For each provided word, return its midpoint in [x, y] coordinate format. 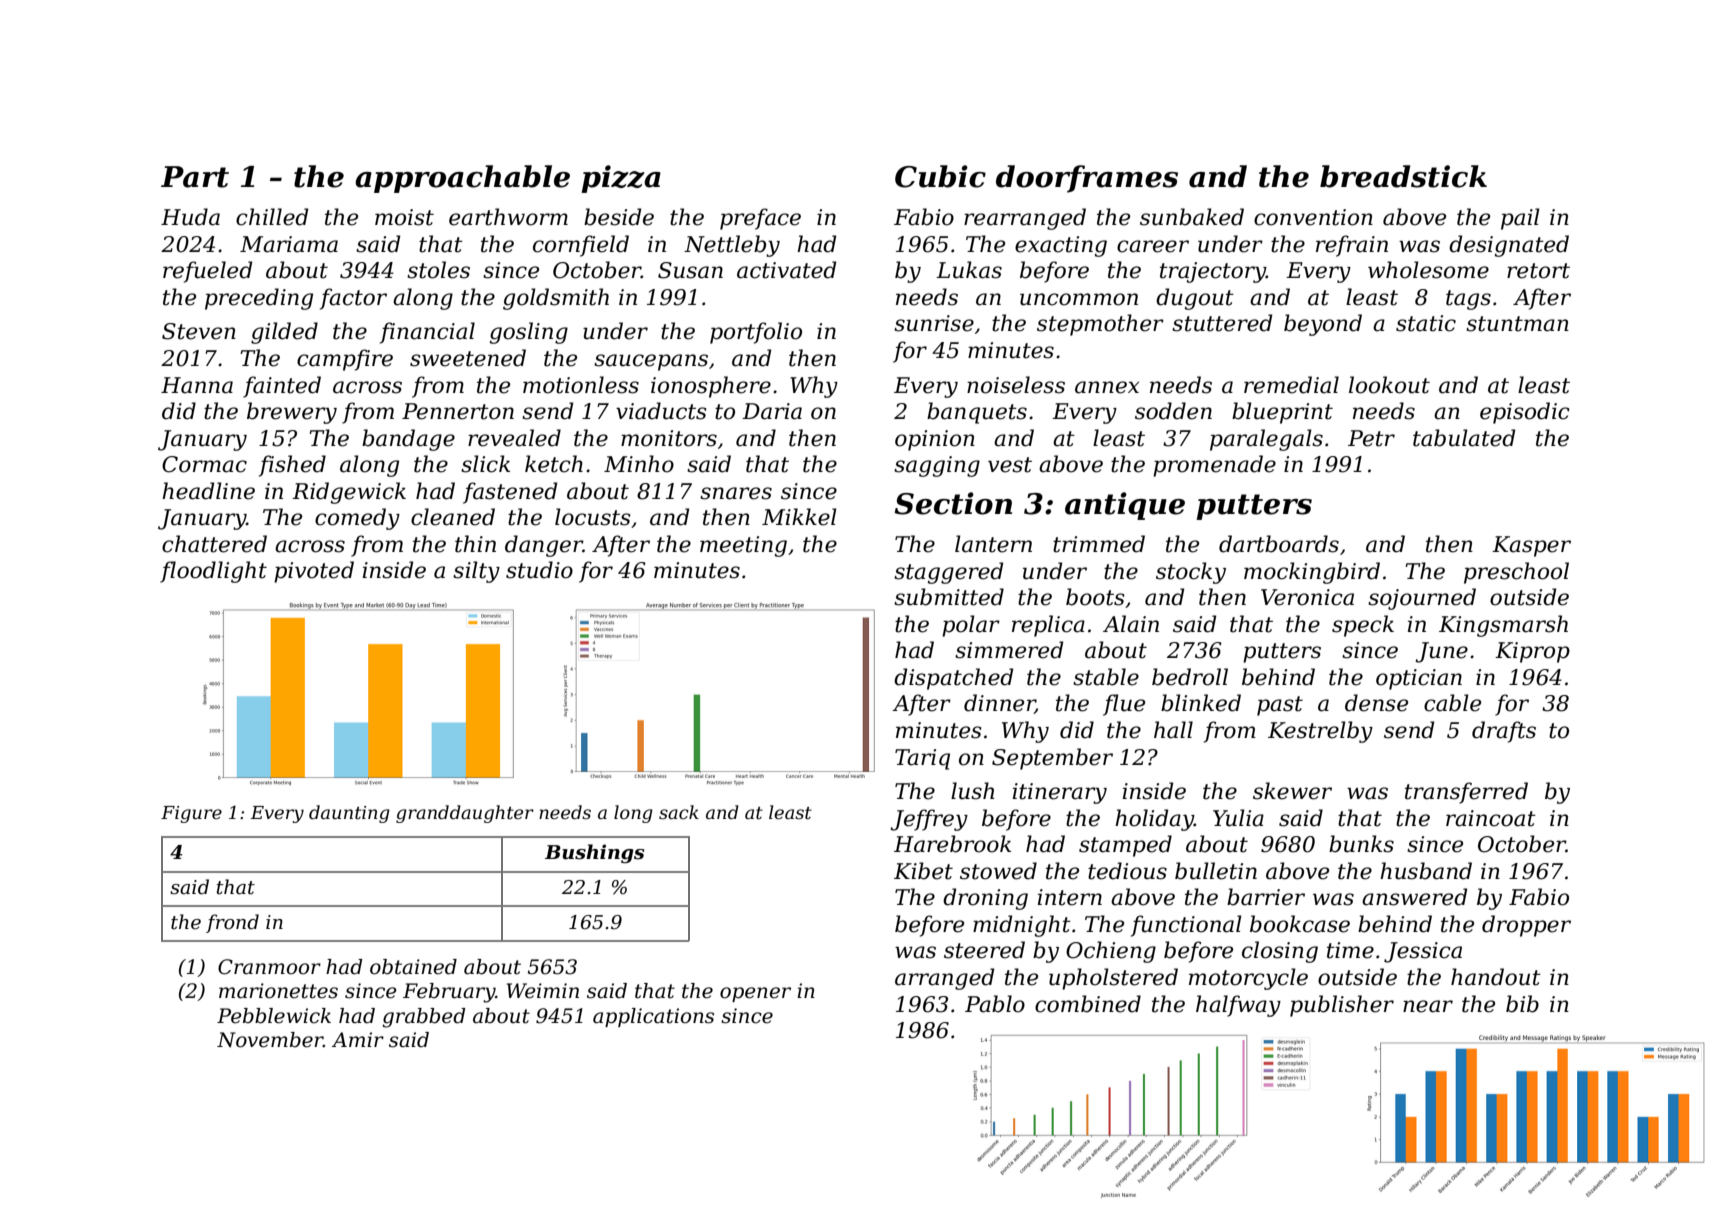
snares [736, 493]
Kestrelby [1320, 732]
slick [485, 464]
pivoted [314, 572]
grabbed [423, 1018]
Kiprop [1532, 652]
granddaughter [465, 814]
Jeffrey [929, 820]
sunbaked [1192, 217]
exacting [1061, 246]
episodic [1525, 413]
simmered [1009, 650]
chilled [272, 217]
